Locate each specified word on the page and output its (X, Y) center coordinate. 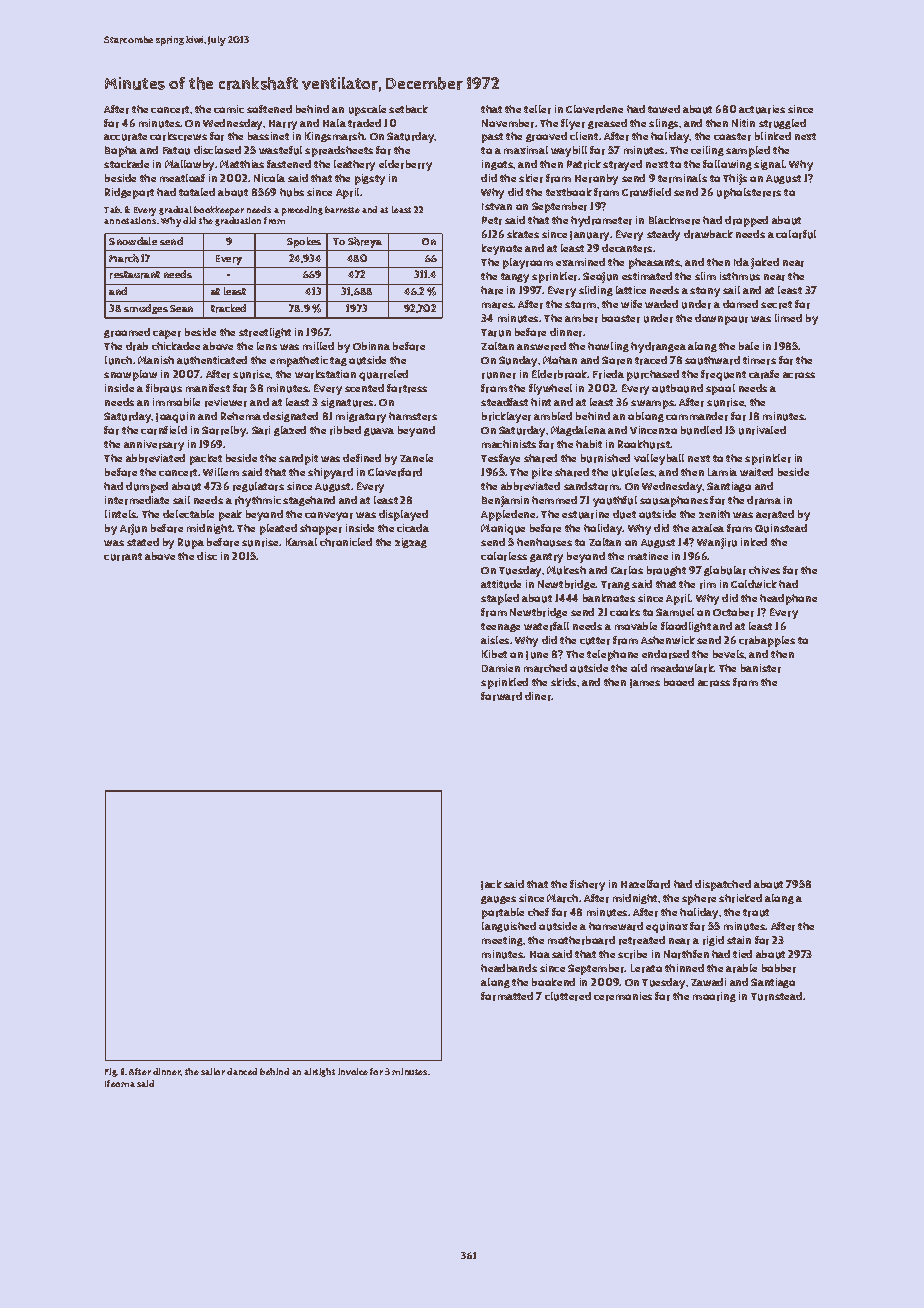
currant (123, 557)
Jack (491, 885)
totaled (197, 192)
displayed (403, 515)
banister (761, 668)
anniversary (154, 445)
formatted (507, 996)
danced (242, 1071)
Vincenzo (653, 430)
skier (531, 178)
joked (765, 263)
